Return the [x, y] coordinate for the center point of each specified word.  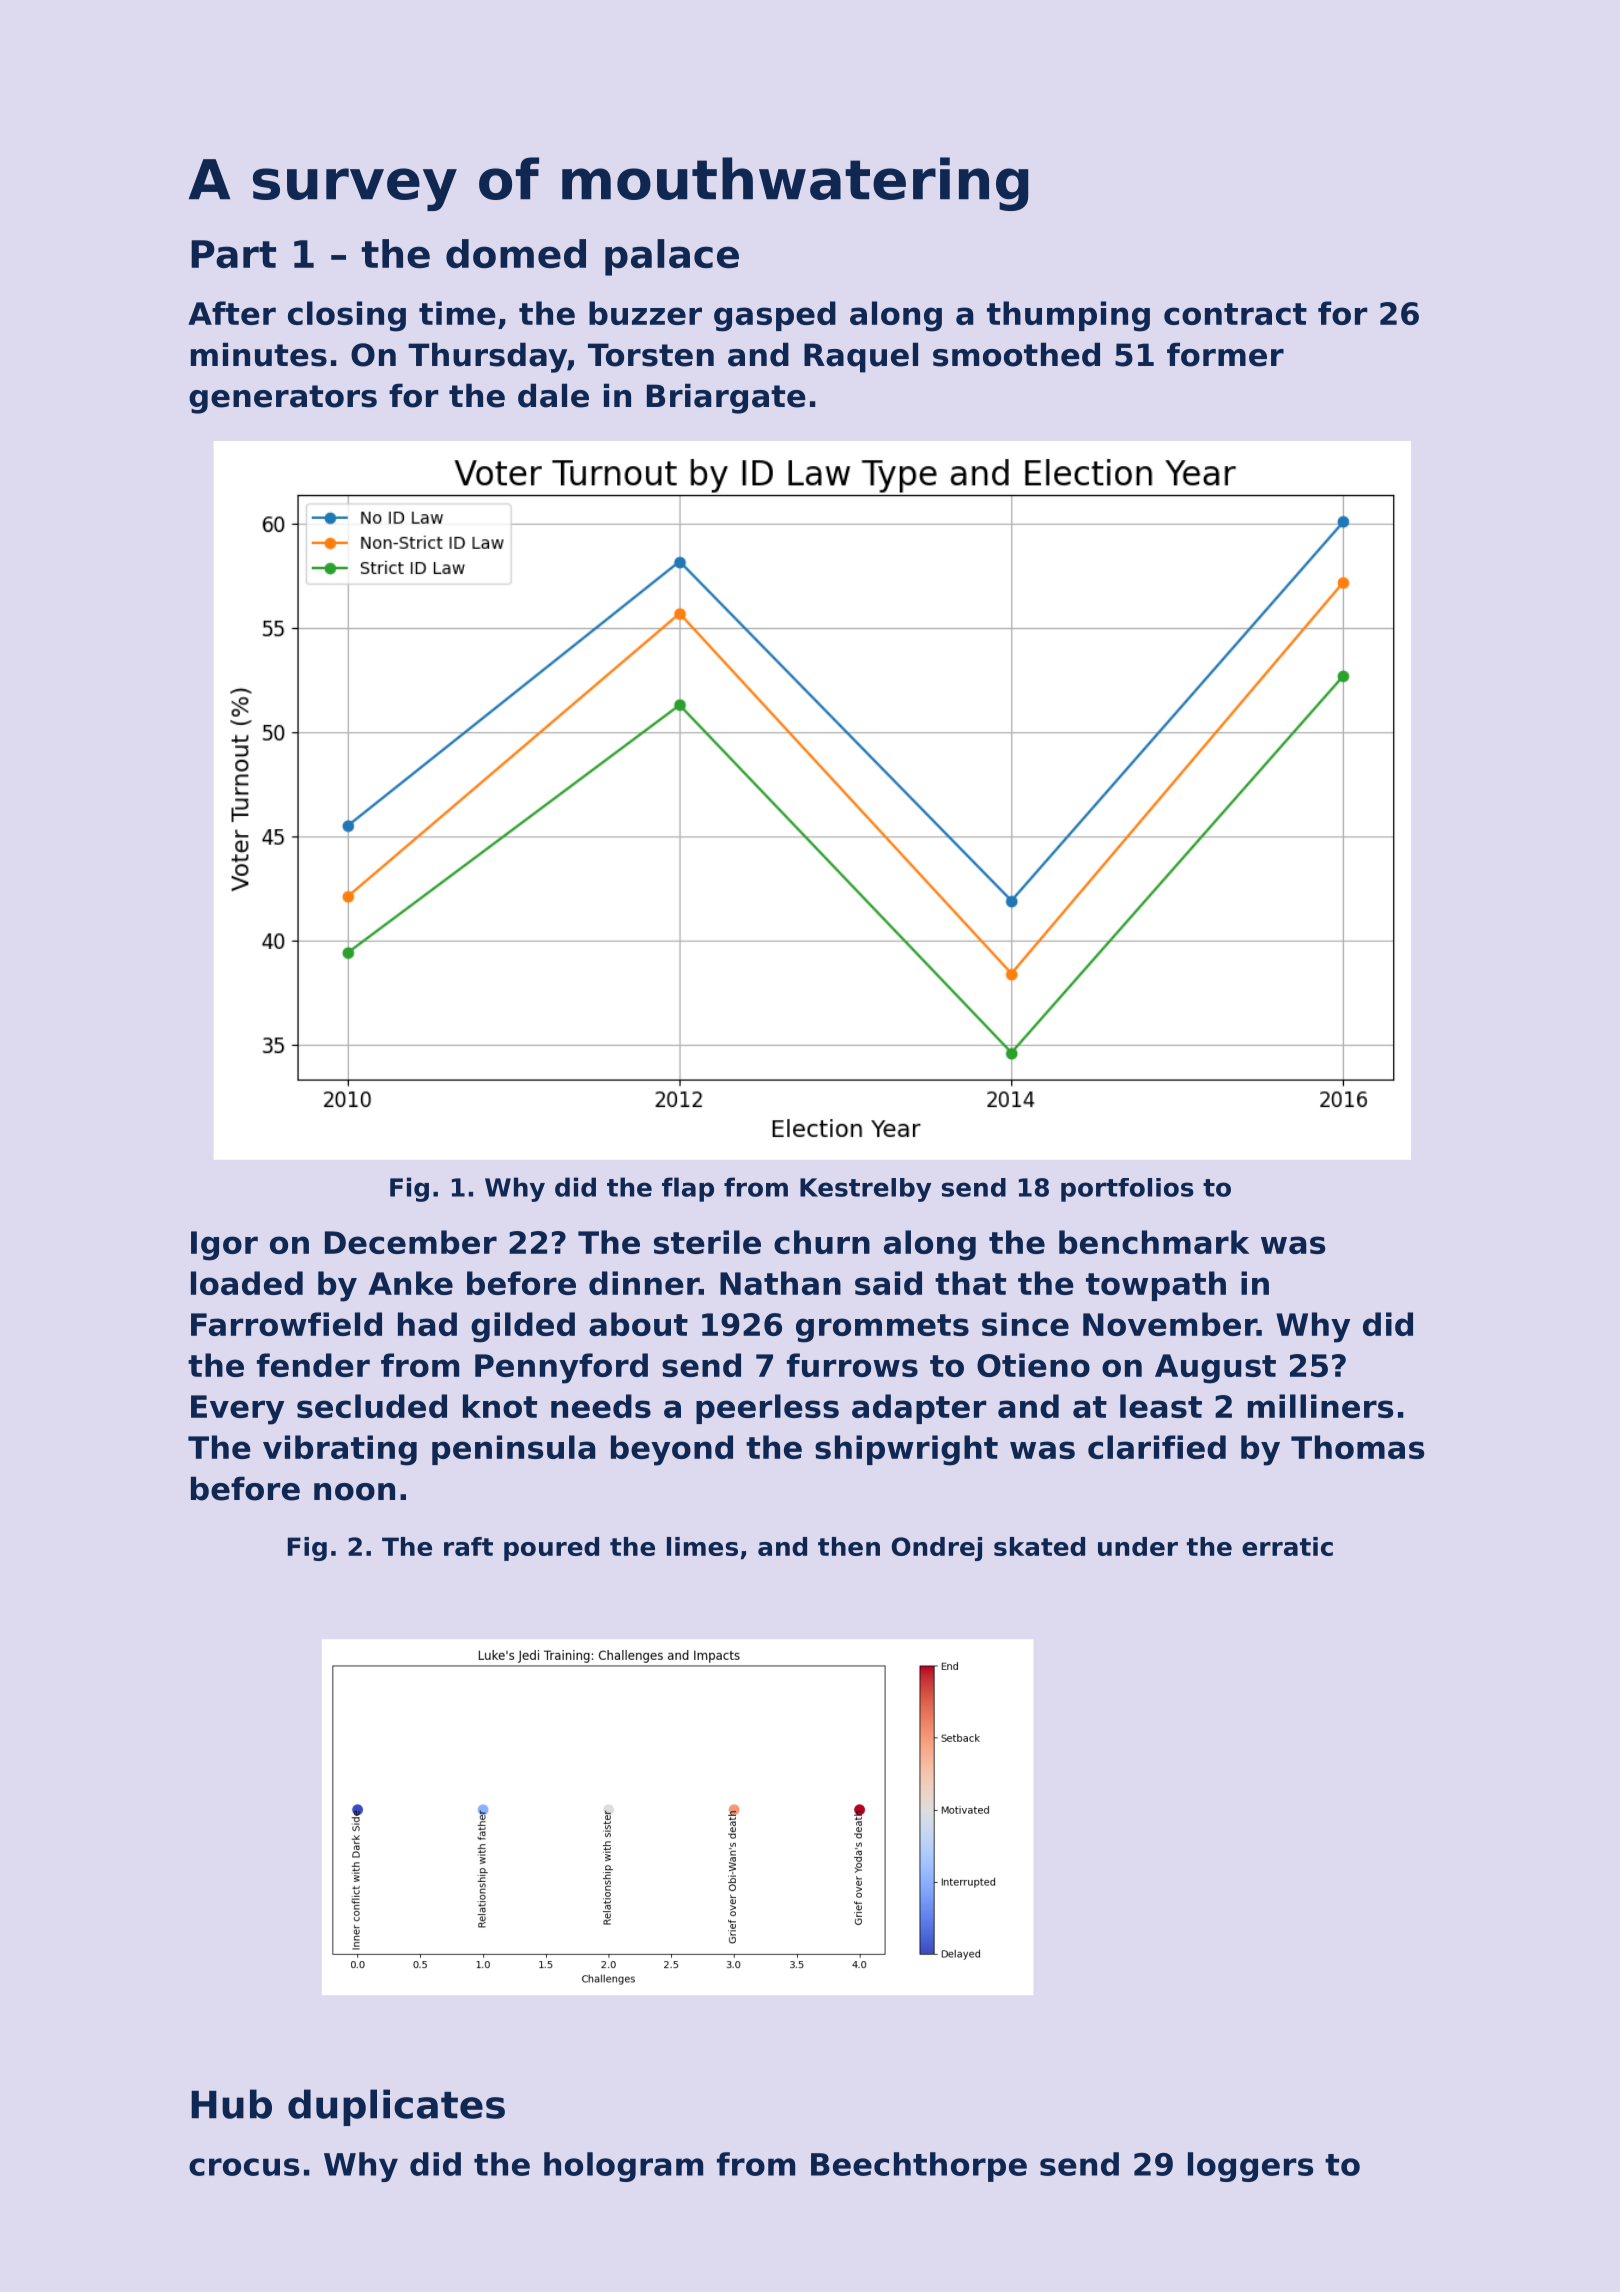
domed [516, 254]
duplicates [396, 2107]
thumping [1068, 316]
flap [688, 1189]
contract [1235, 314]
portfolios [1127, 1190]
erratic [1287, 1546]
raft [468, 1546]
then [849, 1546]
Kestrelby [866, 1190]
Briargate [726, 398]
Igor [224, 1246]
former [1225, 354]
